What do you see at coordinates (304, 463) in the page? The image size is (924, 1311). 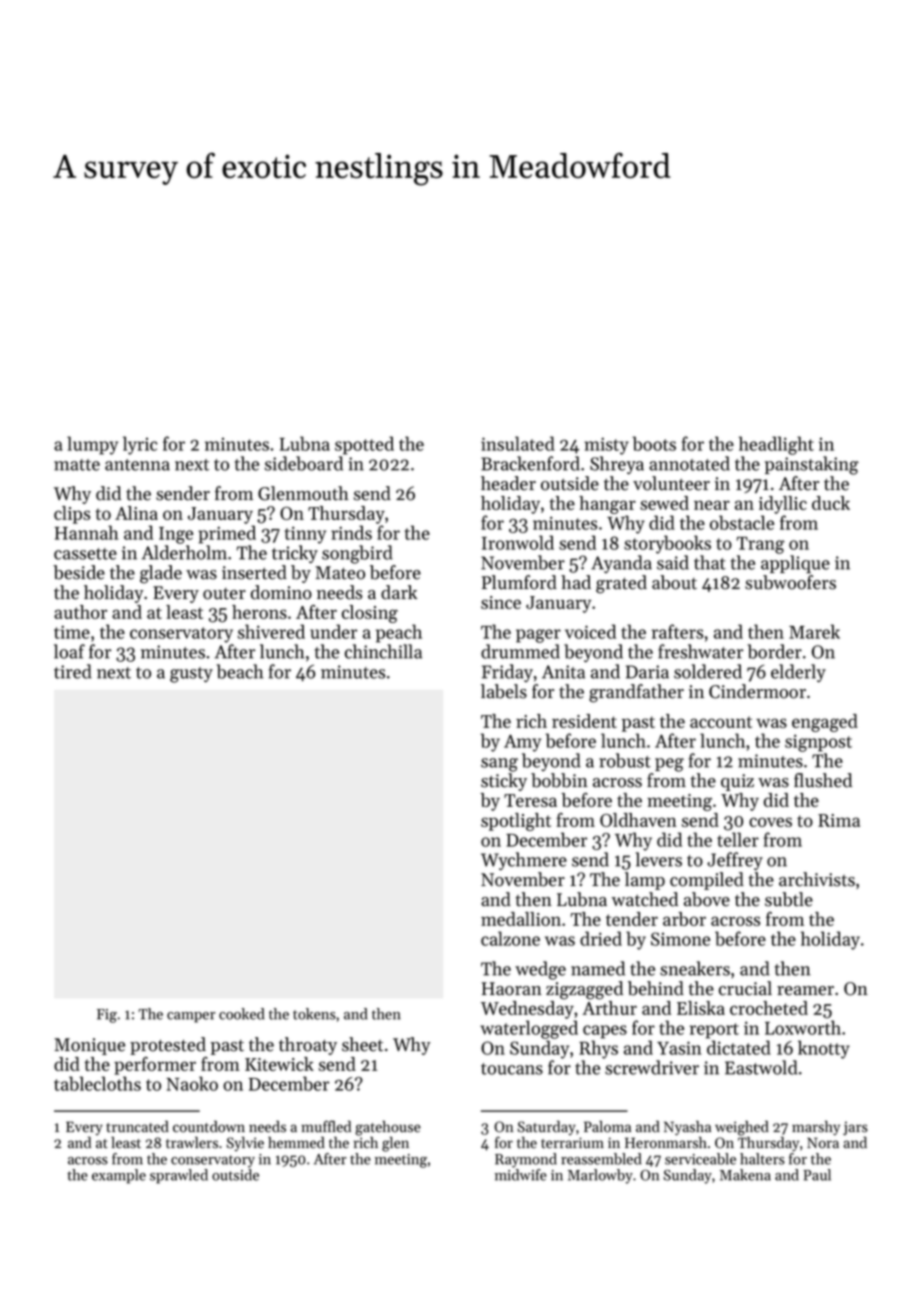 I see `sideboard` at bounding box center [304, 463].
